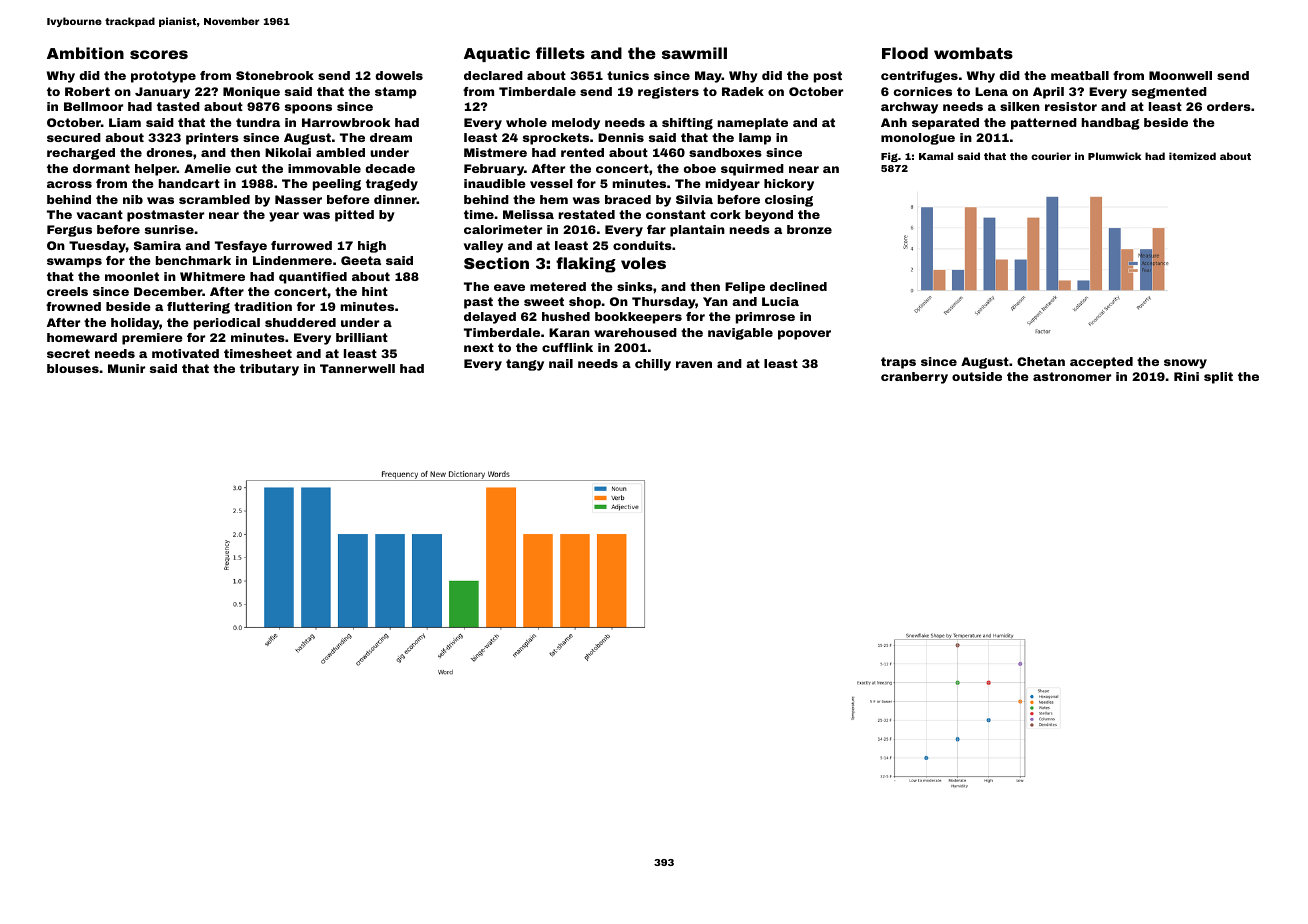 The height and width of the screenshot is (924, 1308). Describe the element at coordinates (905, 53) in the screenshot. I see `Flood` at that location.
